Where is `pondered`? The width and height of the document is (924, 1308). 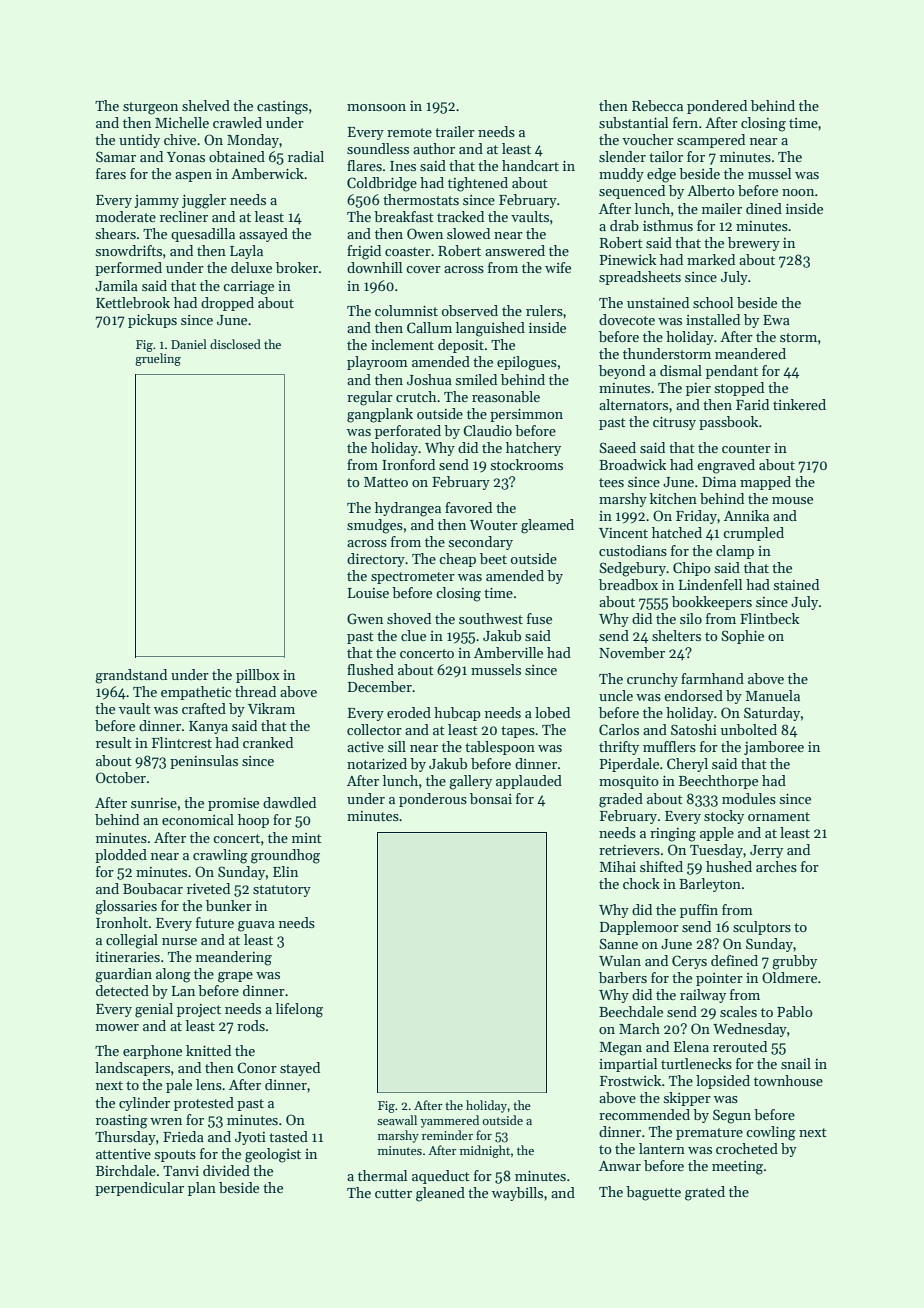 pondered is located at coordinates (717, 107).
